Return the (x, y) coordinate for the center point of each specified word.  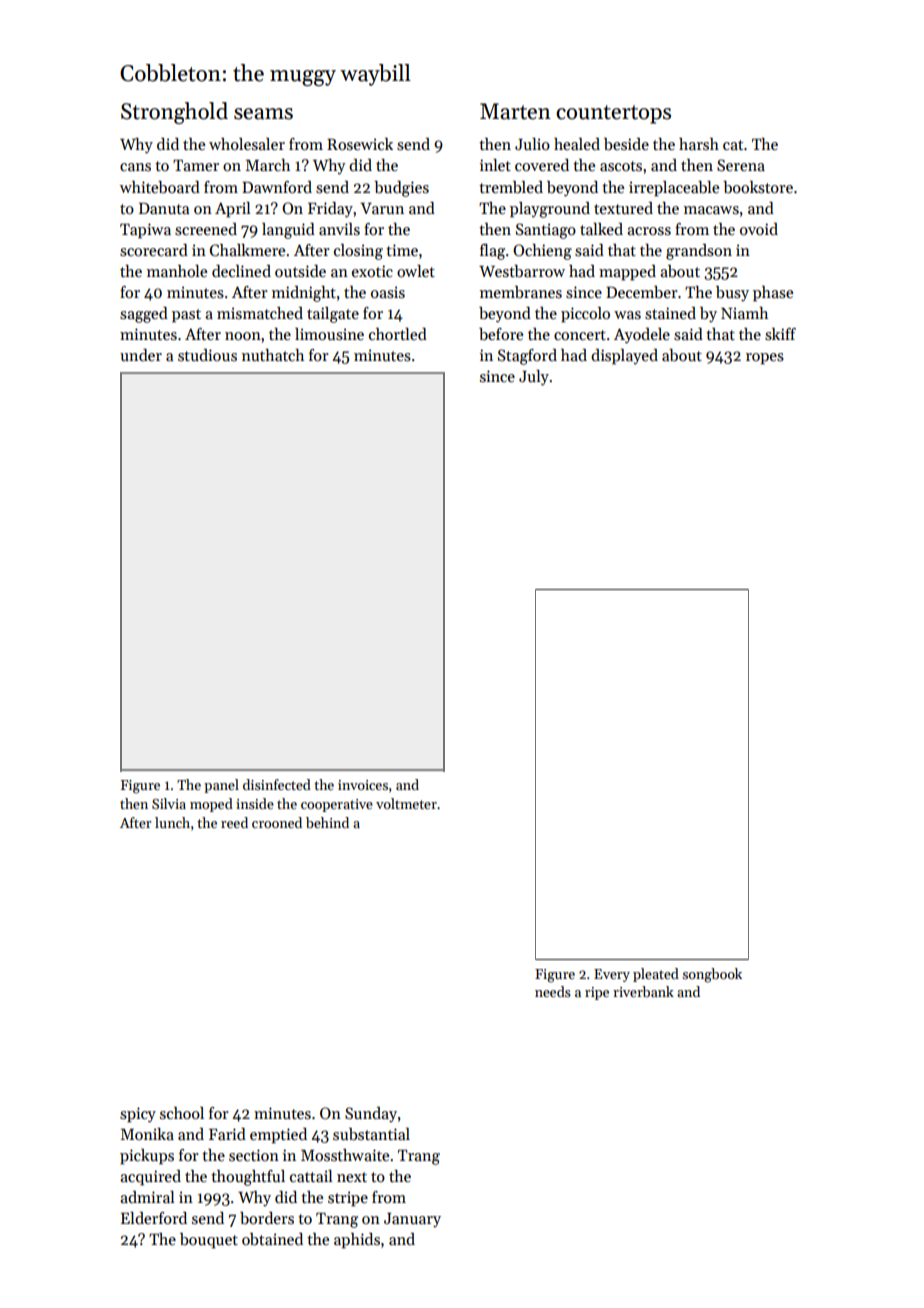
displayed (624, 357)
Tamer (196, 165)
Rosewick (360, 144)
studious (207, 355)
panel (221, 786)
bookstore (758, 187)
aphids (357, 1241)
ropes (765, 359)
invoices (363, 785)
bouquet (209, 1241)
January (412, 1220)
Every (612, 975)
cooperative (337, 805)
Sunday (371, 1115)
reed (234, 822)
